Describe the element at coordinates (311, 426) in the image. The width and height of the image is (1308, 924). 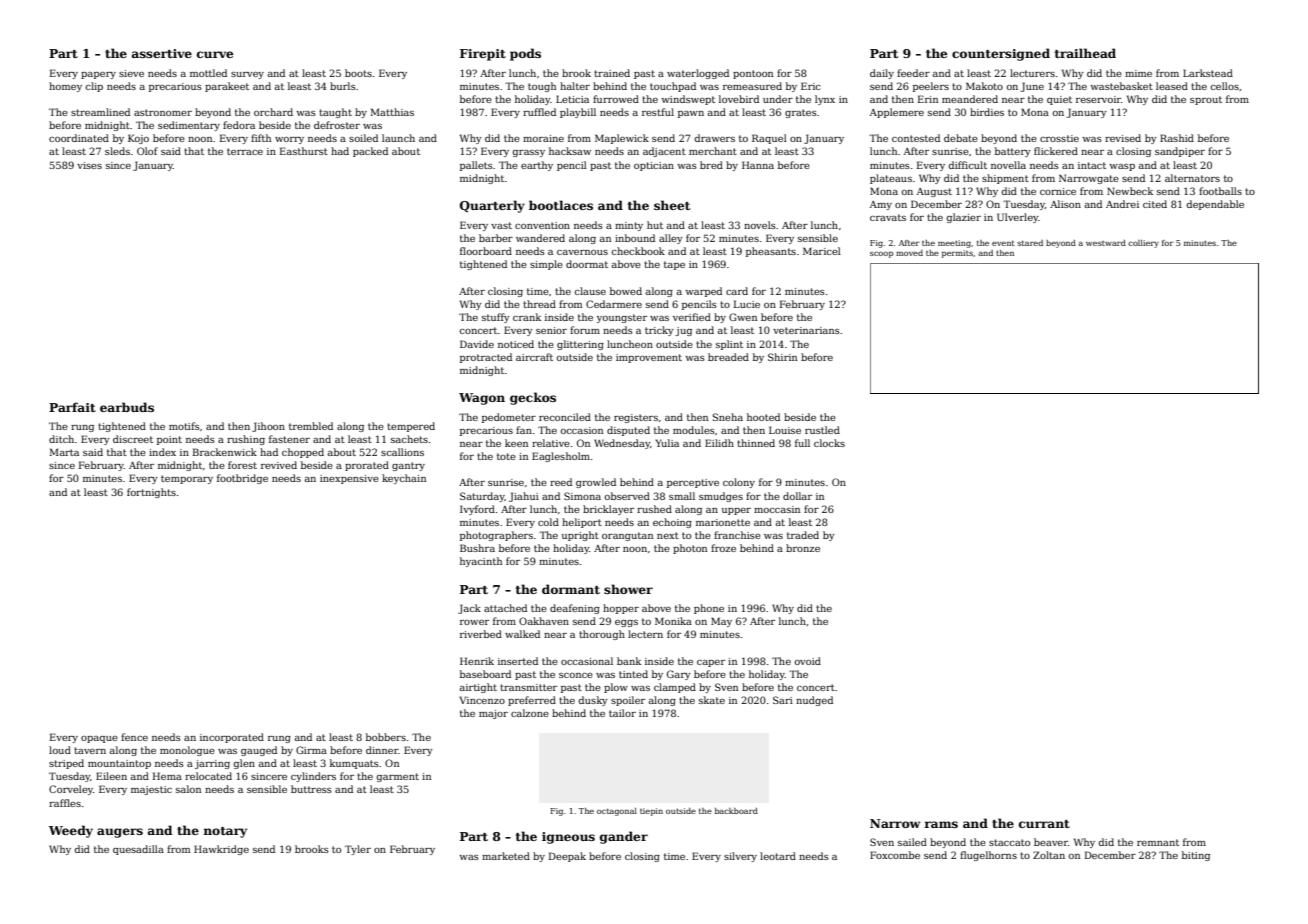
I see `trembled` at that location.
